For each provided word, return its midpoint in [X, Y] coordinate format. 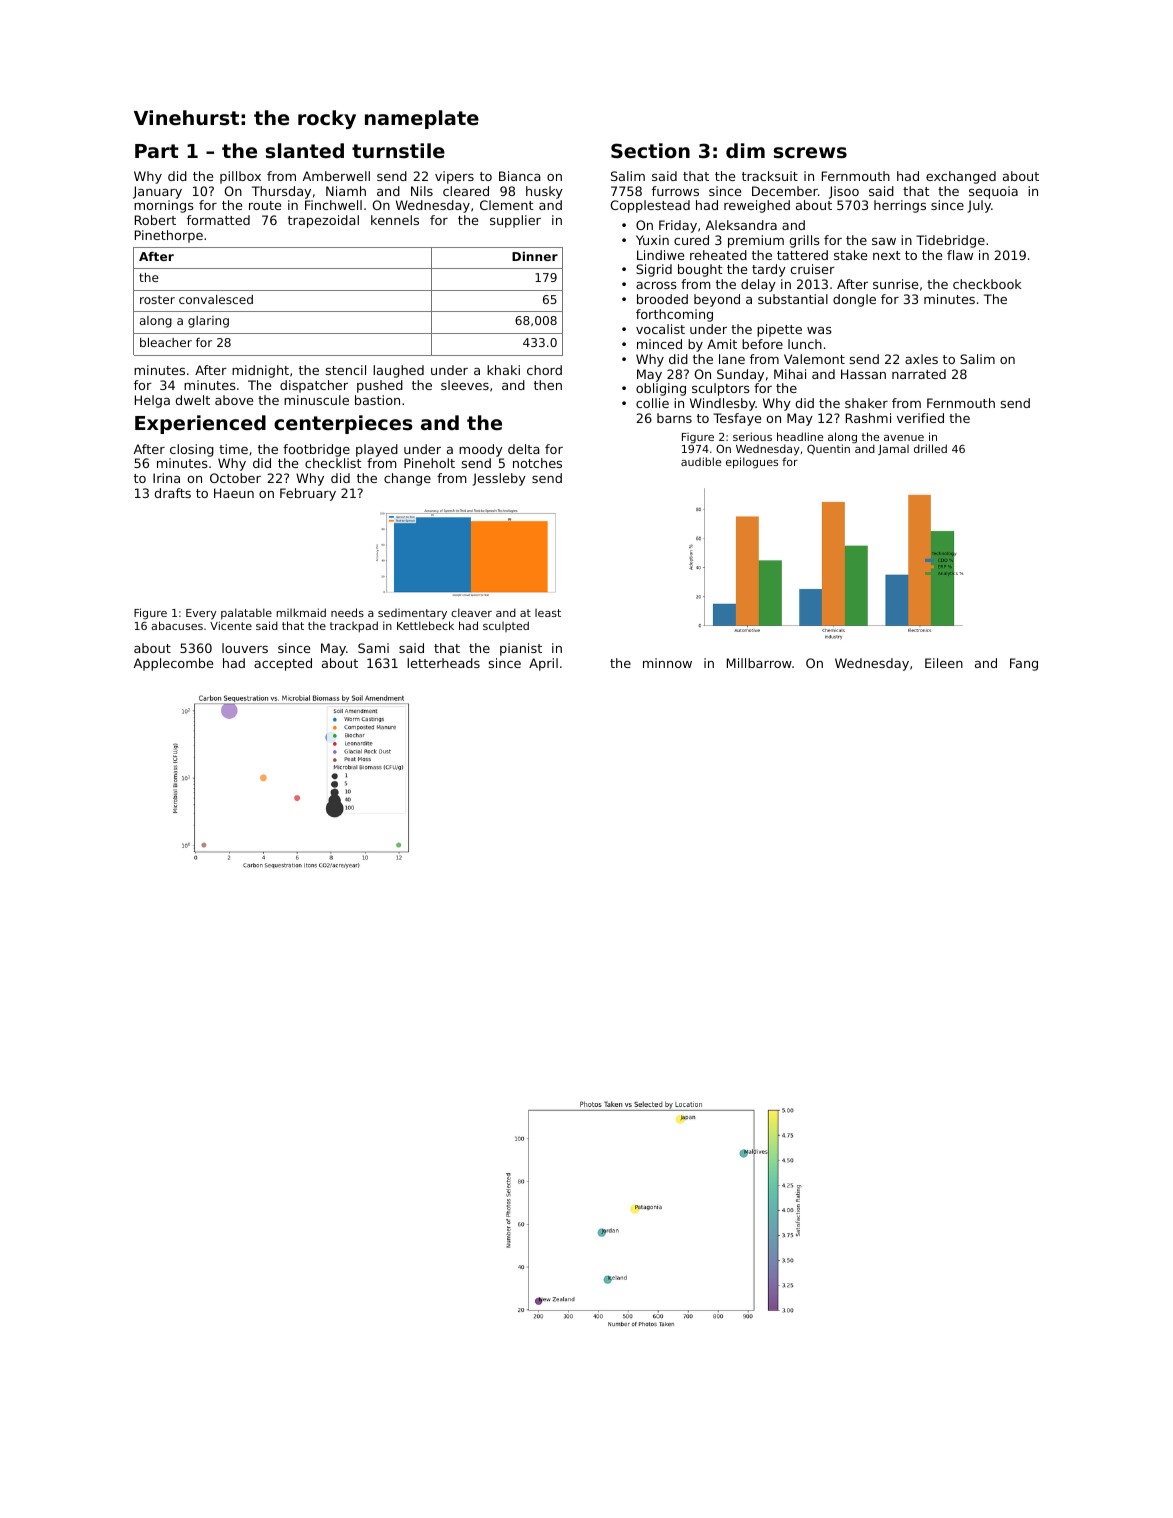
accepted [283, 664]
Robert [155, 220]
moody [481, 450]
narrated [919, 374]
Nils [422, 191]
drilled [930, 448]
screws [810, 153]
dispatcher [314, 386]
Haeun [234, 493]
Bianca [520, 176]
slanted [305, 151]
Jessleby [499, 479]
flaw [960, 255]
